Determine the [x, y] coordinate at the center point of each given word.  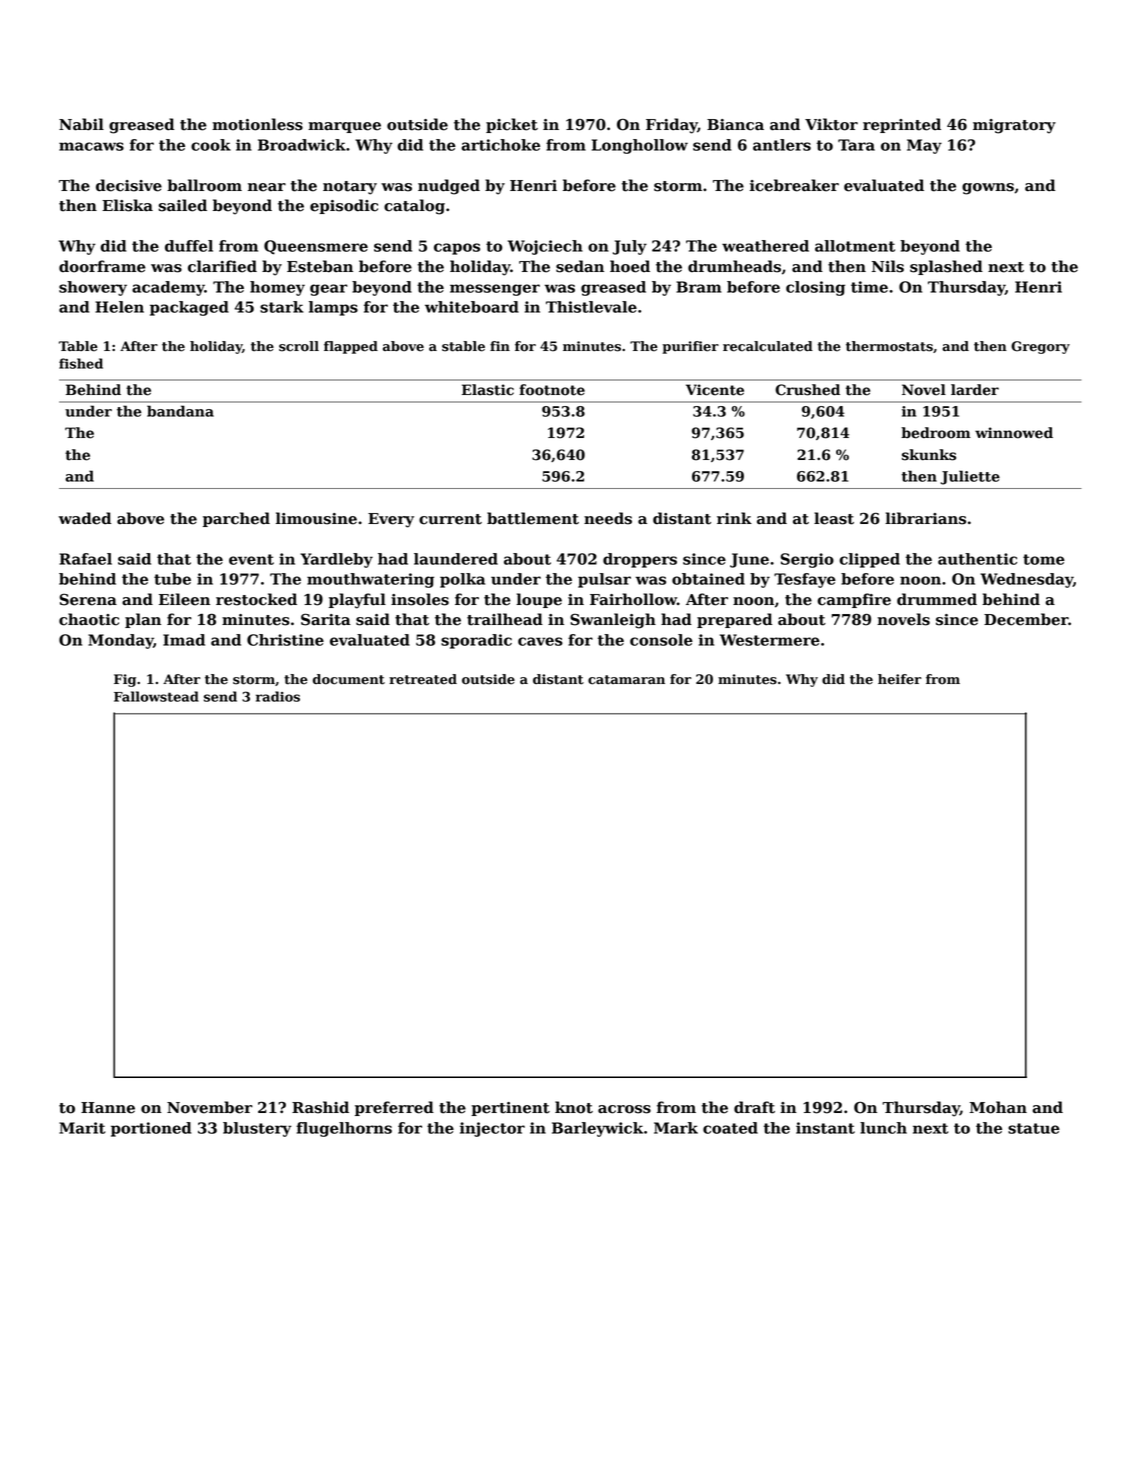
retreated [423, 679]
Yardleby [336, 560]
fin [500, 346]
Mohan [998, 1107]
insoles [420, 599]
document [349, 679]
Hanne [108, 1108]
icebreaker [794, 185]
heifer [899, 679]
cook [211, 145]
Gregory [1040, 347]
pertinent [510, 1109]
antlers [782, 145]
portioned [151, 1129]
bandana [180, 411]
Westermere [770, 640]
